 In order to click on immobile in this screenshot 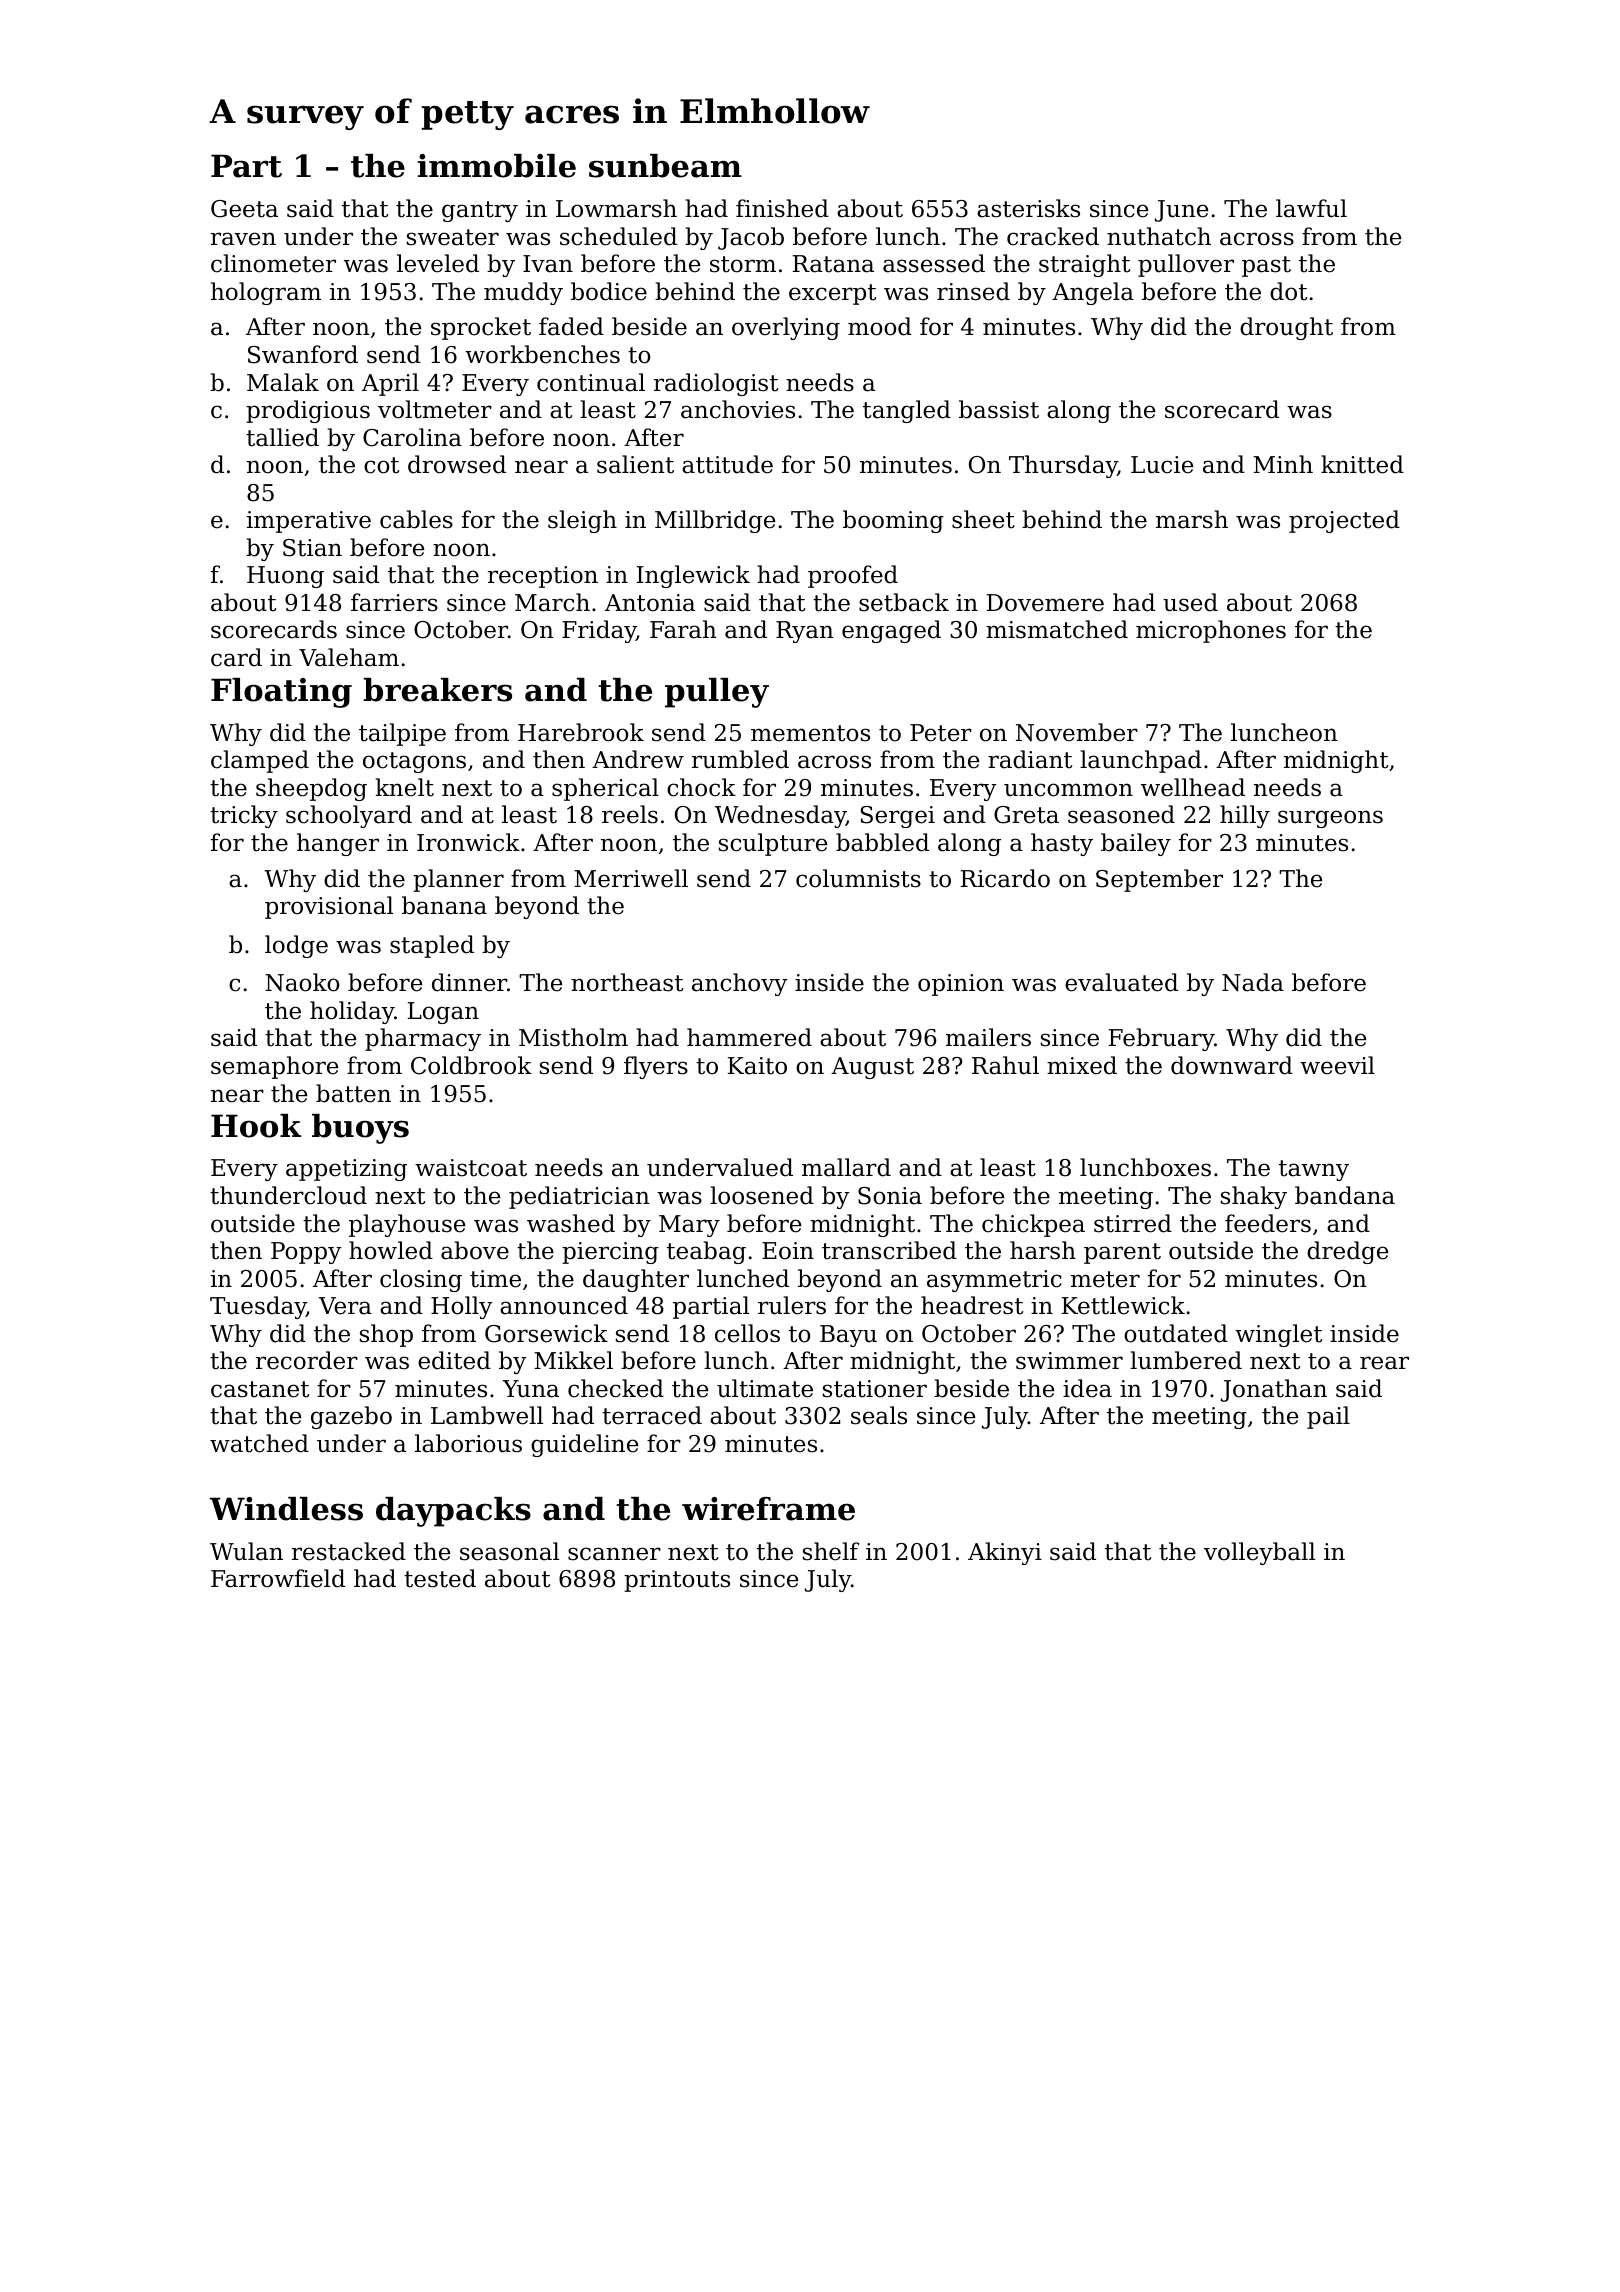, I will do `click(497, 166)`.
